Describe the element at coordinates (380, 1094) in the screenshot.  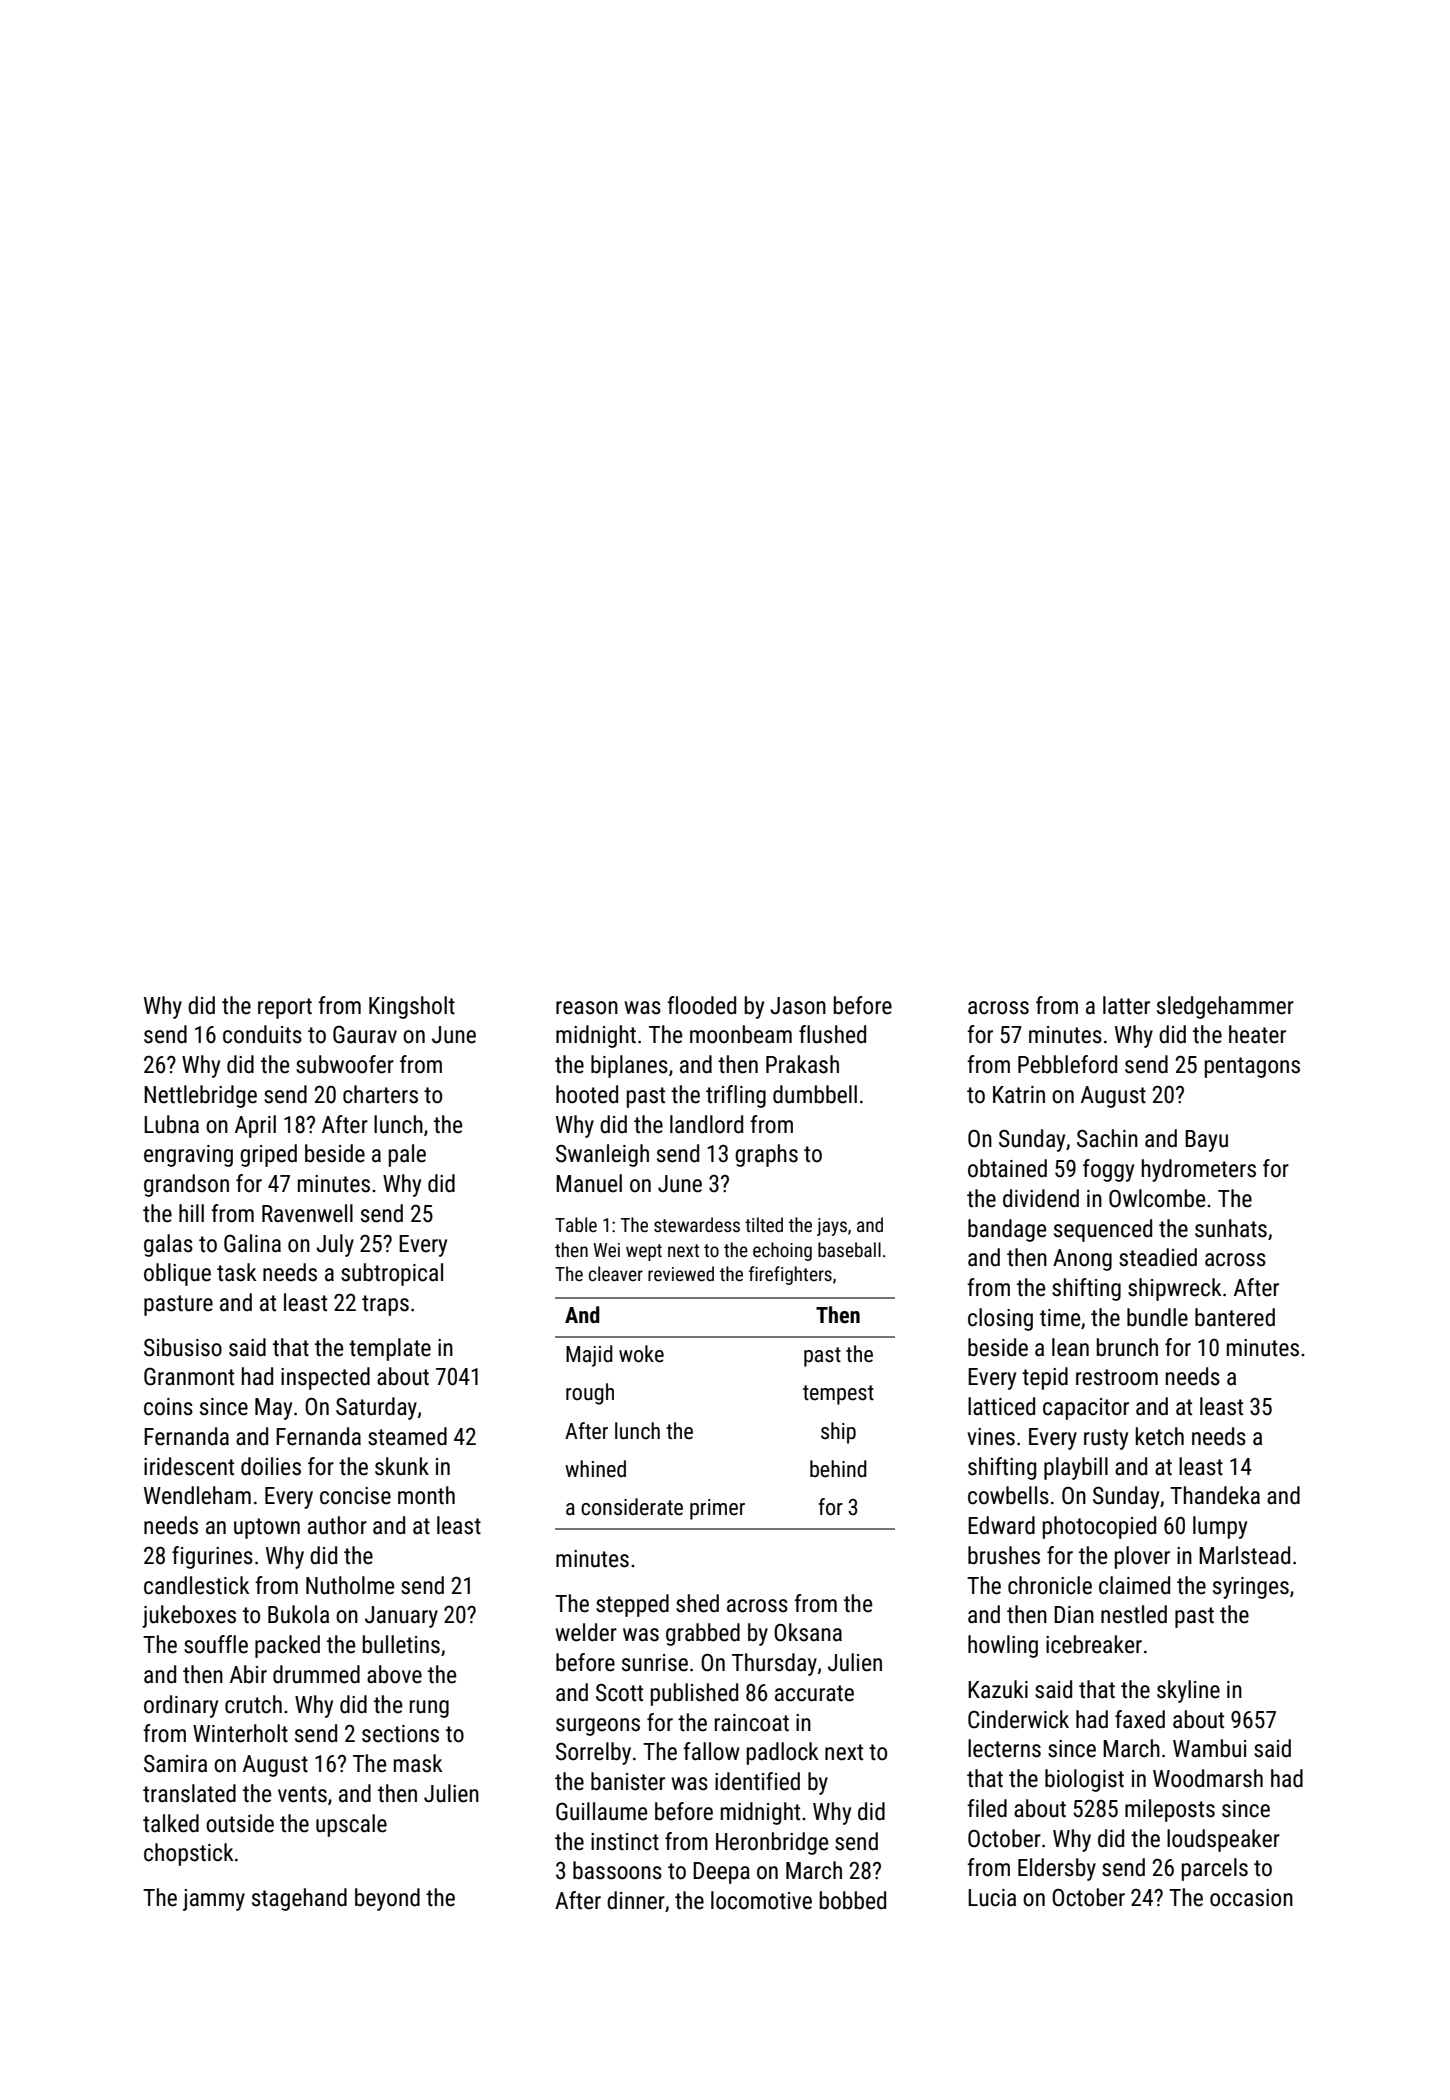
I see `charters` at that location.
